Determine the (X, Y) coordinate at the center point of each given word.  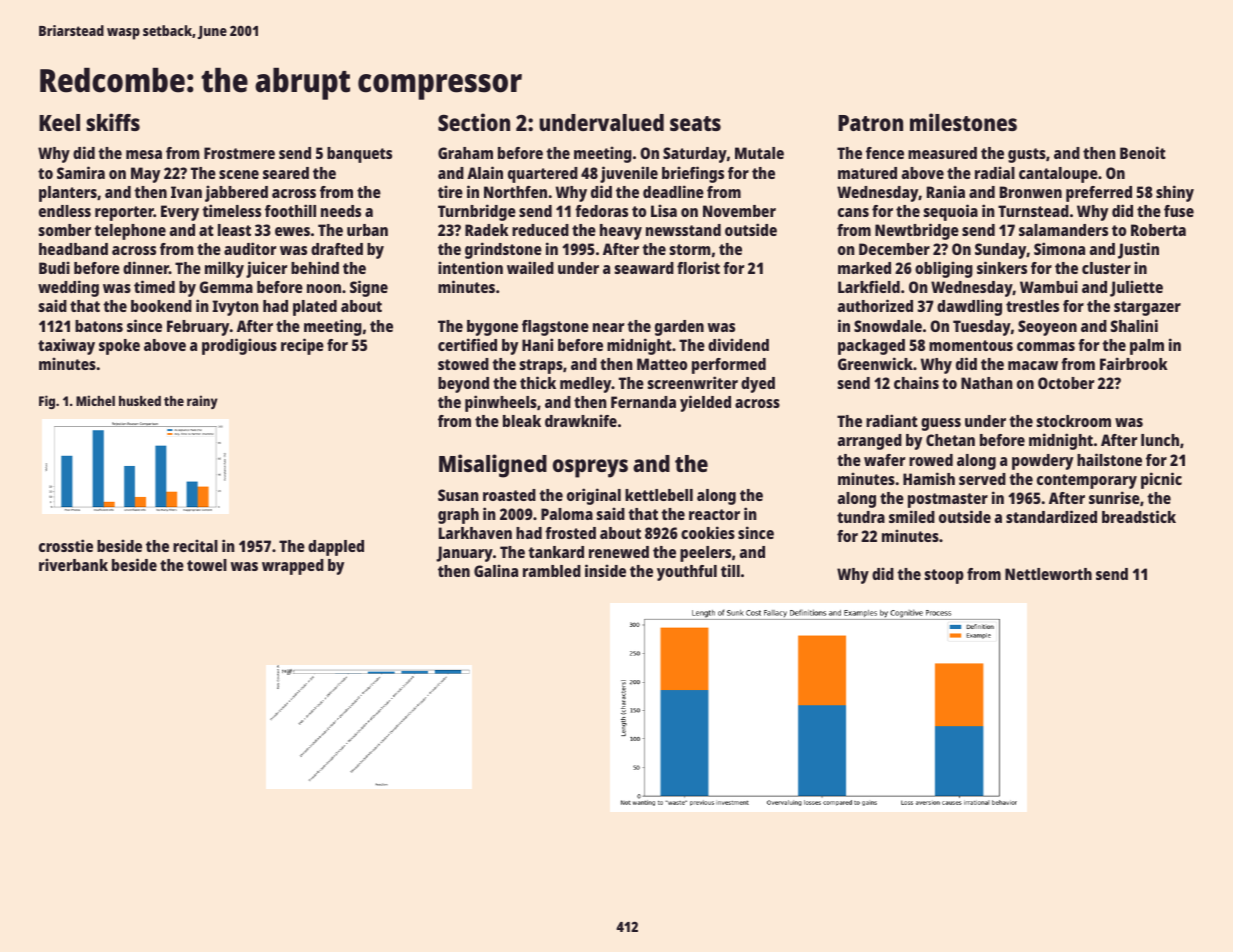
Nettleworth (1048, 574)
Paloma (567, 514)
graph (458, 516)
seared (286, 173)
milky (224, 269)
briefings (693, 174)
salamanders (1063, 230)
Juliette (1136, 288)
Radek (487, 230)
